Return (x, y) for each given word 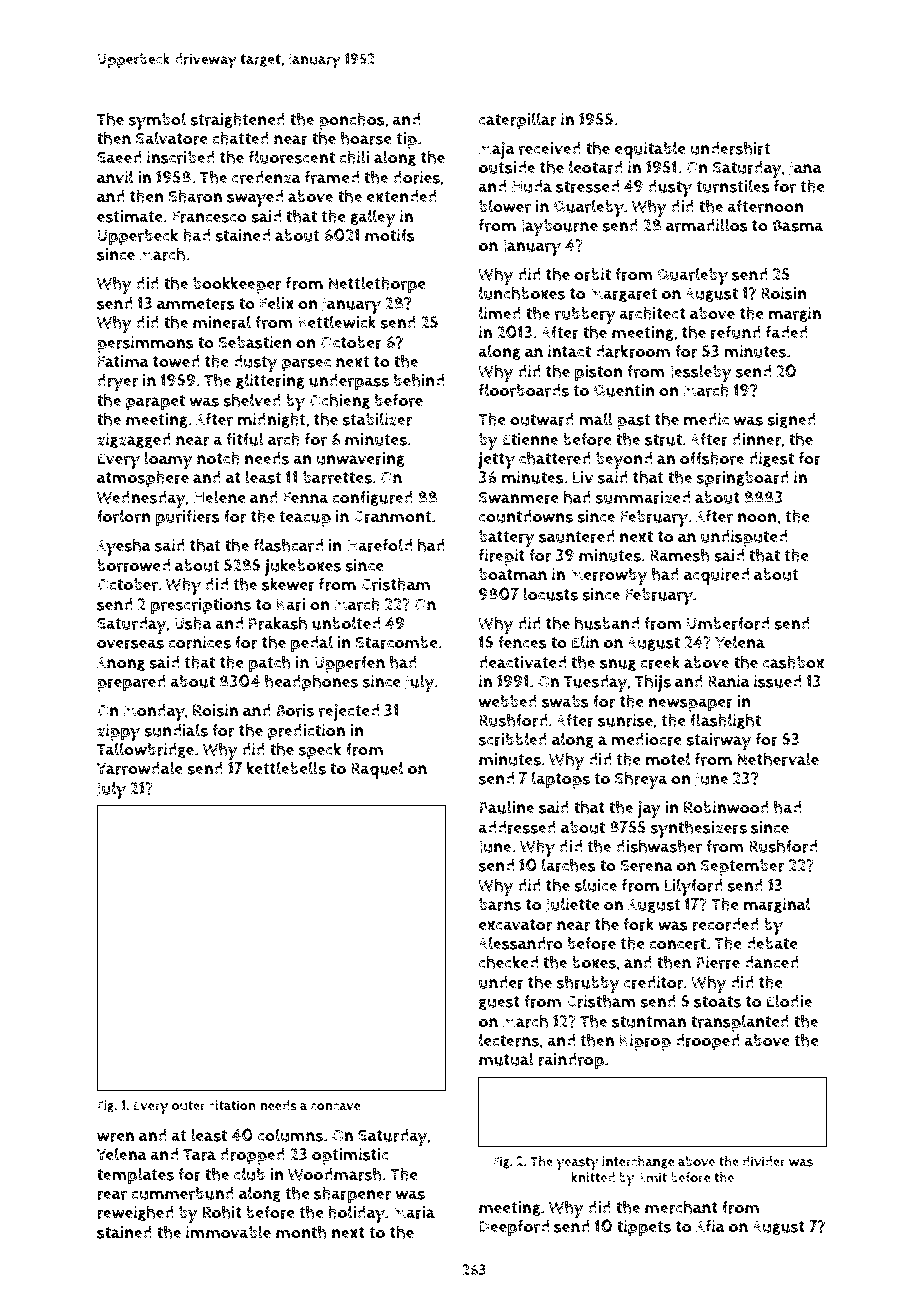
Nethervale (778, 759)
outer (188, 1106)
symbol (157, 121)
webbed (508, 701)
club (249, 1174)
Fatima (123, 361)
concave (336, 1107)
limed (500, 313)
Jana (805, 169)
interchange (638, 1162)
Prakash (278, 623)
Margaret (624, 294)
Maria (414, 1212)
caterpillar (518, 121)
